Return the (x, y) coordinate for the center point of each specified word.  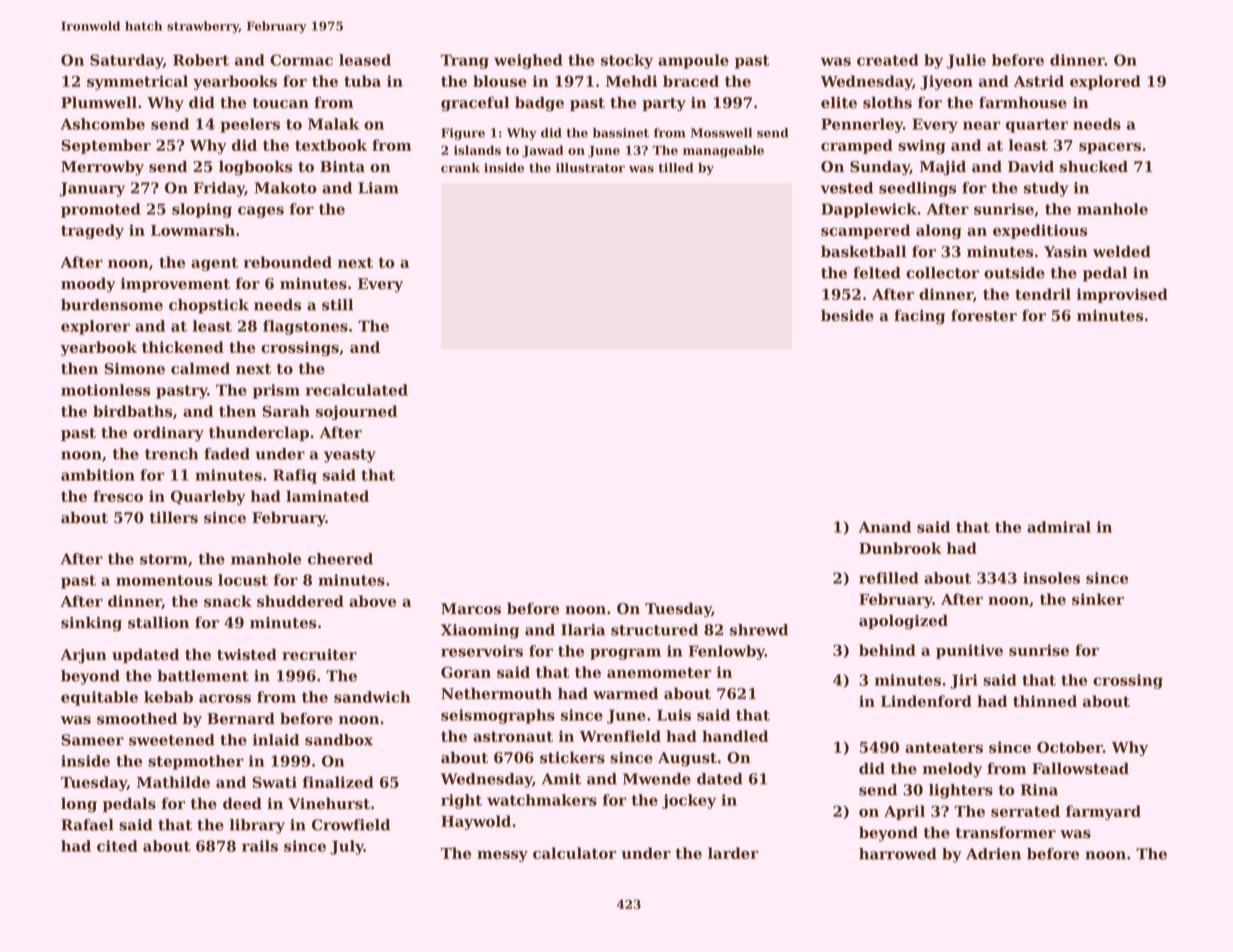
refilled (889, 578)
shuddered (300, 601)
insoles (1051, 578)
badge (539, 104)
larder (733, 853)
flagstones (305, 327)
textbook (331, 145)
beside (847, 315)
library (257, 826)
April (904, 812)
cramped (857, 146)
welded (1122, 251)
